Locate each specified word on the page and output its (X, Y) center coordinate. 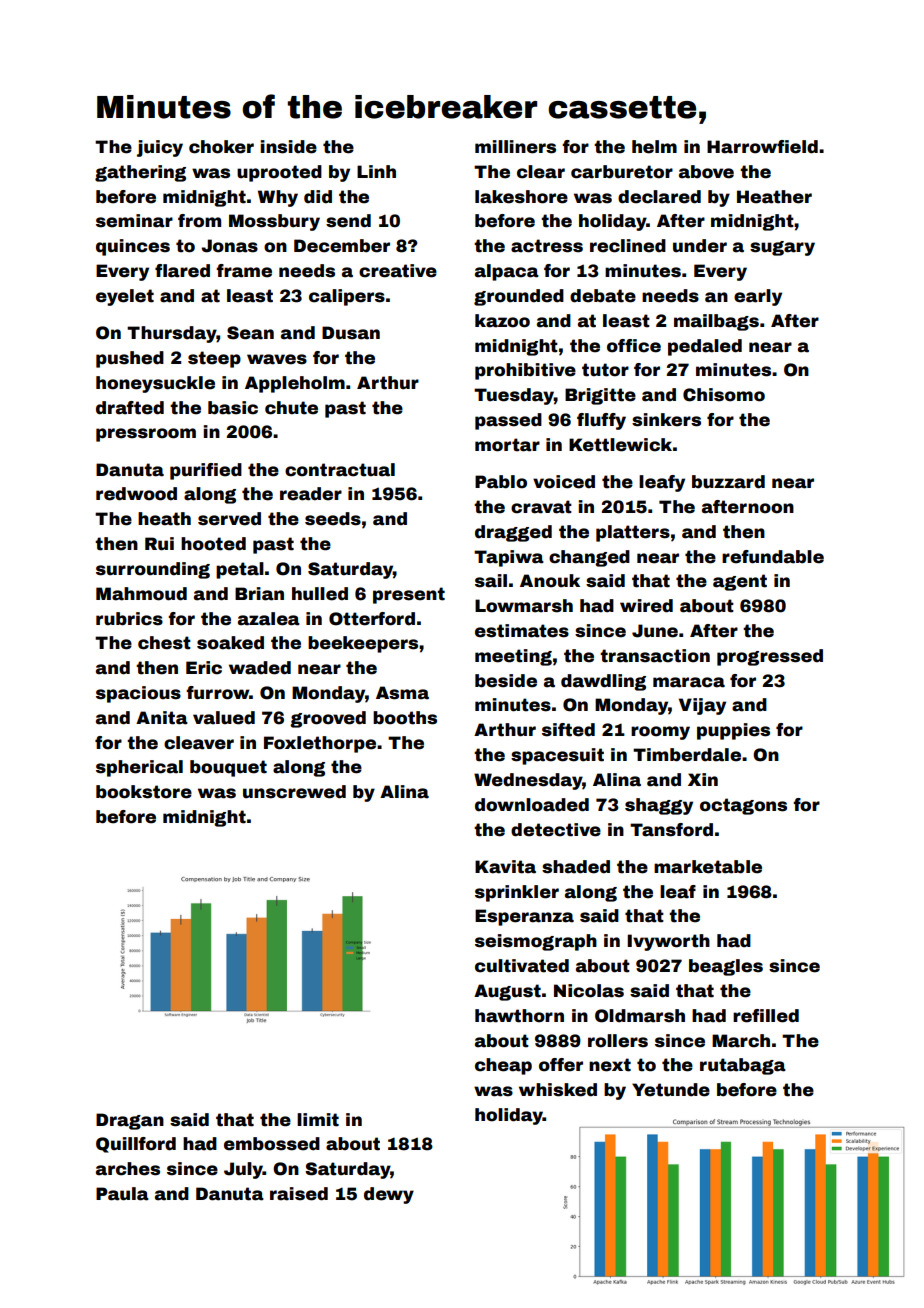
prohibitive (525, 371)
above (706, 172)
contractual (340, 470)
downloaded (532, 805)
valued (224, 718)
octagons (743, 806)
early (758, 297)
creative (398, 271)
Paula (122, 1194)
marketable (708, 867)
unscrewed (294, 792)
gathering (140, 173)
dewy (389, 1195)
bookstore (144, 792)
